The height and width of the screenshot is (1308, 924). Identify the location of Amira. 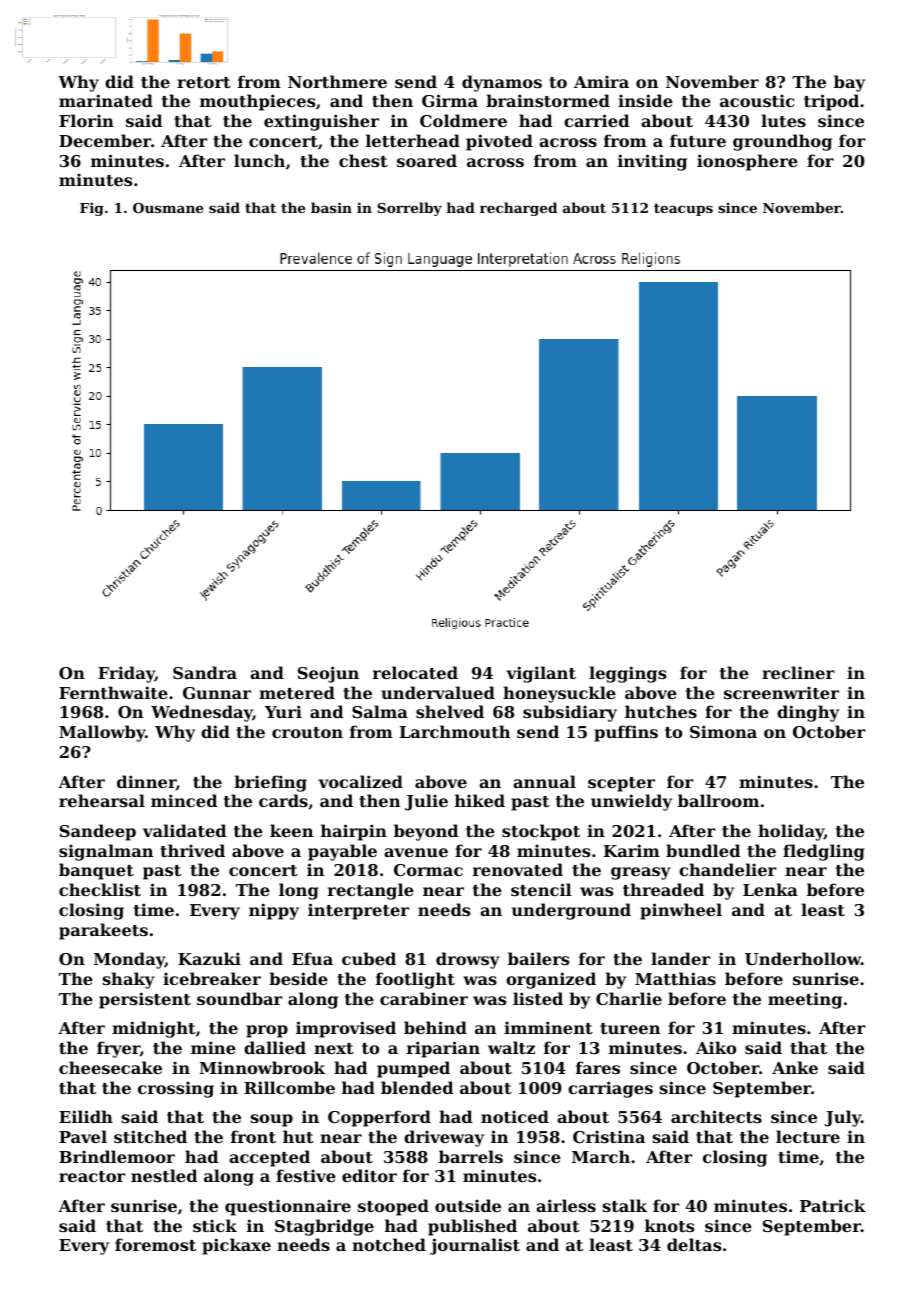
(601, 81).
